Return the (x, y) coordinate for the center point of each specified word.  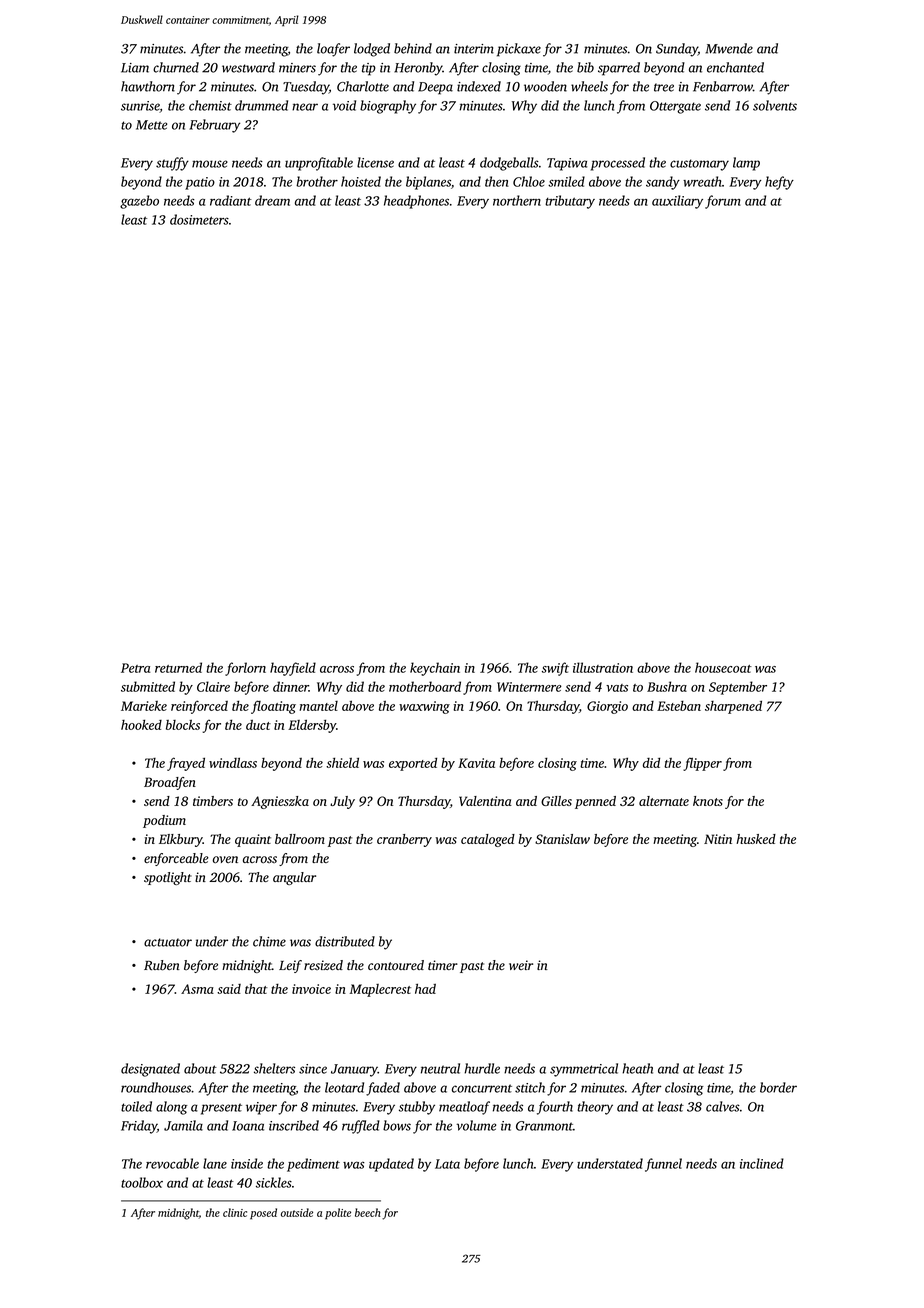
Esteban (679, 706)
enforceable (176, 859)
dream (272, 200)
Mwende (729, 48)
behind (413, 48)
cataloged (488, 840)
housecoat (723, 667)
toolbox (142, 1182)
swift (555, 669)
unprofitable (319, 164)
